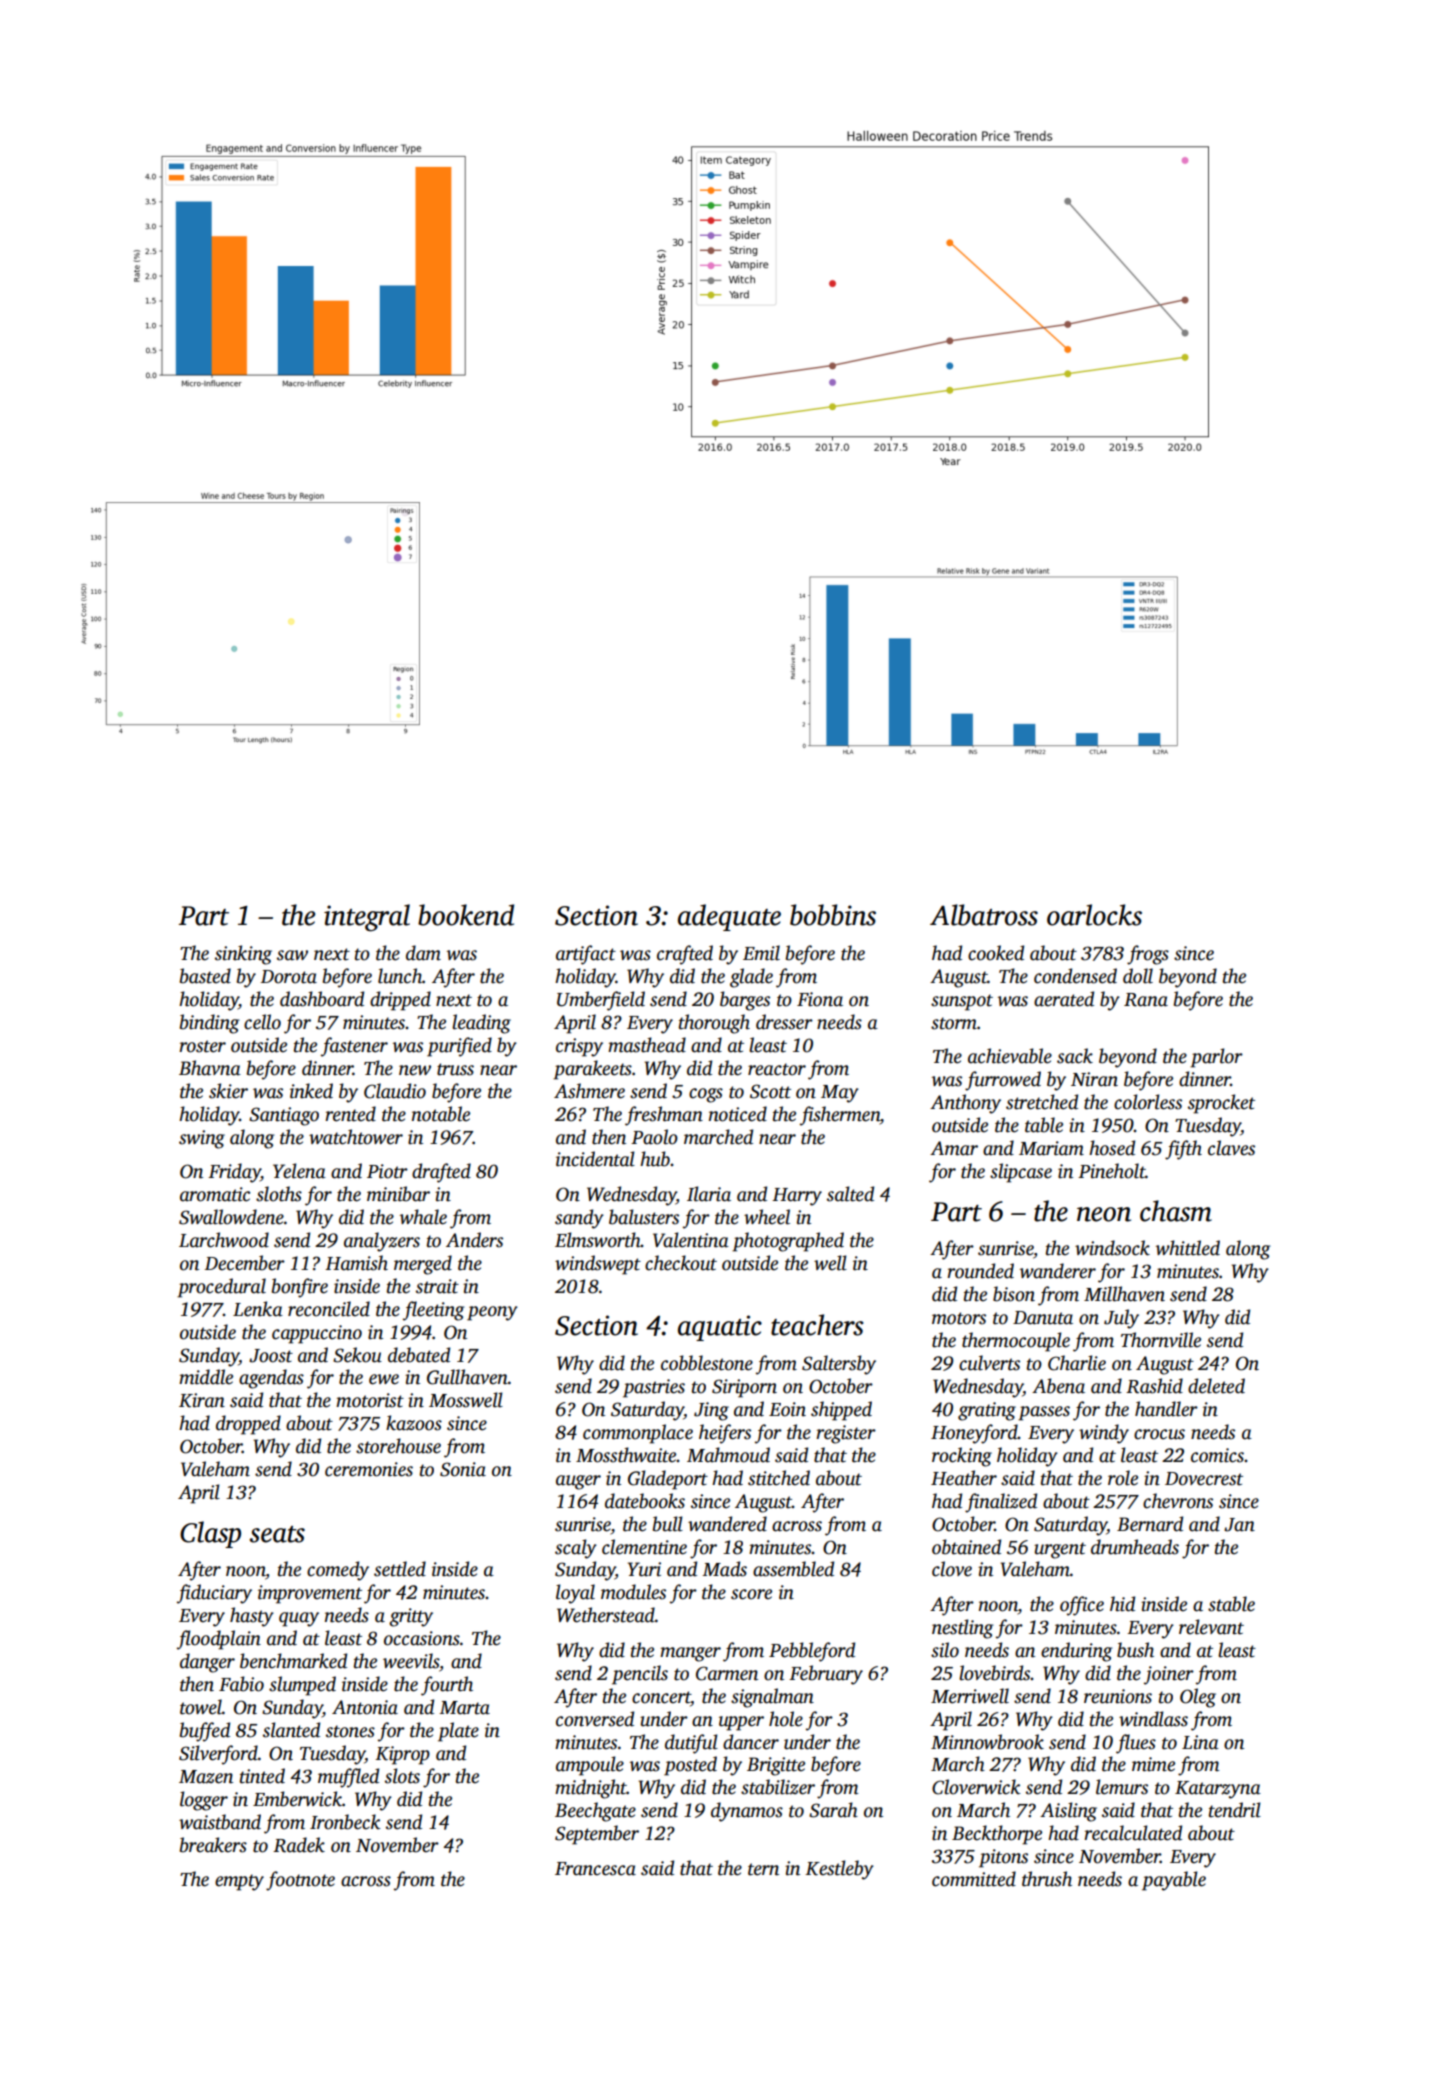 The image size is (1450, 2100). I want to click on fishermen, so click(840, 1116).
